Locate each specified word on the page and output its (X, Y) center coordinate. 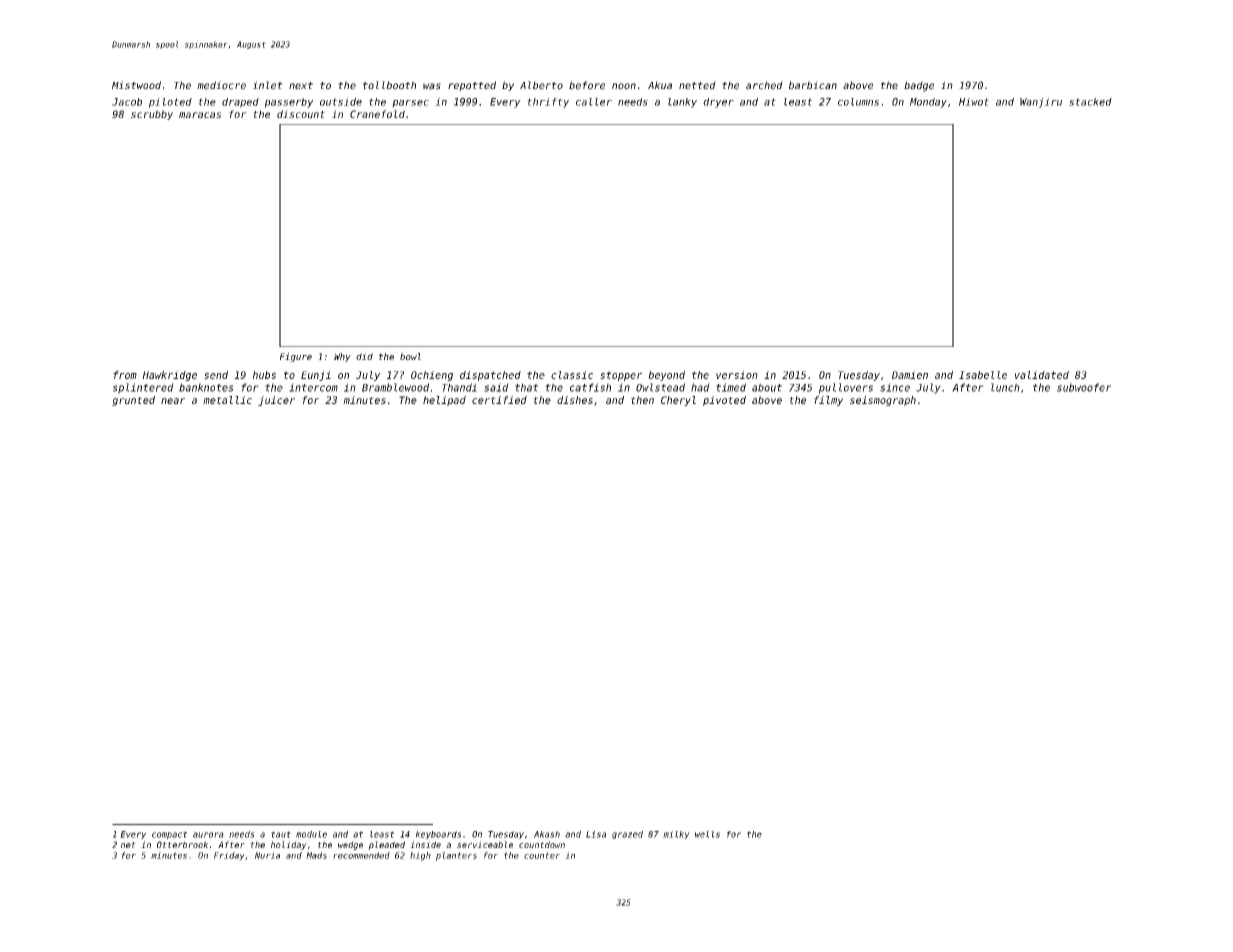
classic (572, 375)
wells (707, 834)
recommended (361, 855)
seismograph (883, 401)
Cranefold (377, 114)
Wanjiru (1041, 103)
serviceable (485, 844)
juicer (276, 401)
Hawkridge (169, 376)
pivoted (724, 401)
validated (1042, 375)
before (587, 85)
